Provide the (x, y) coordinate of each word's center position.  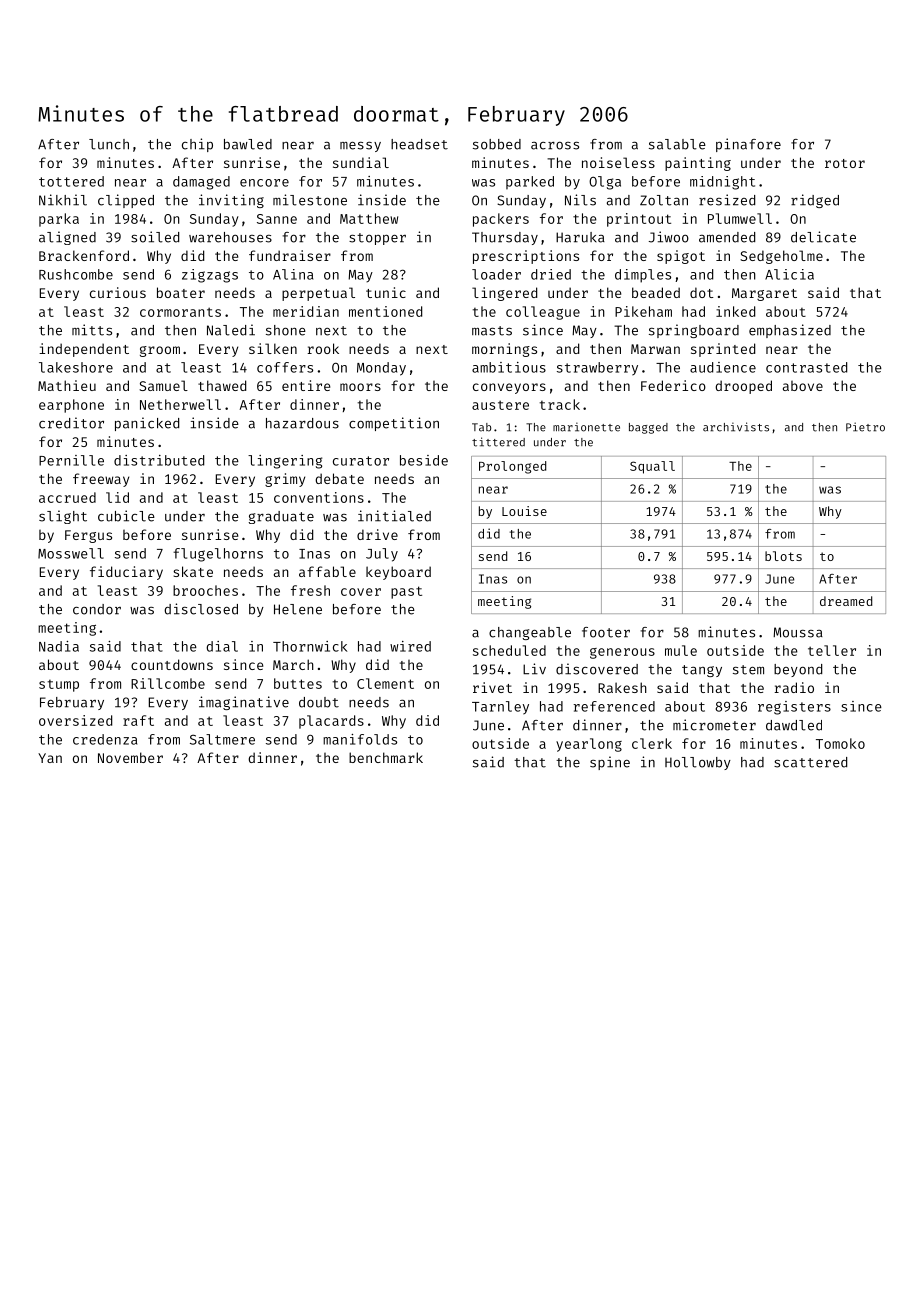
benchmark (386, 757)
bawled (248, 144)
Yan (50, 758)
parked (530, 183)
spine (610, 763)
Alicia (789, 274)
